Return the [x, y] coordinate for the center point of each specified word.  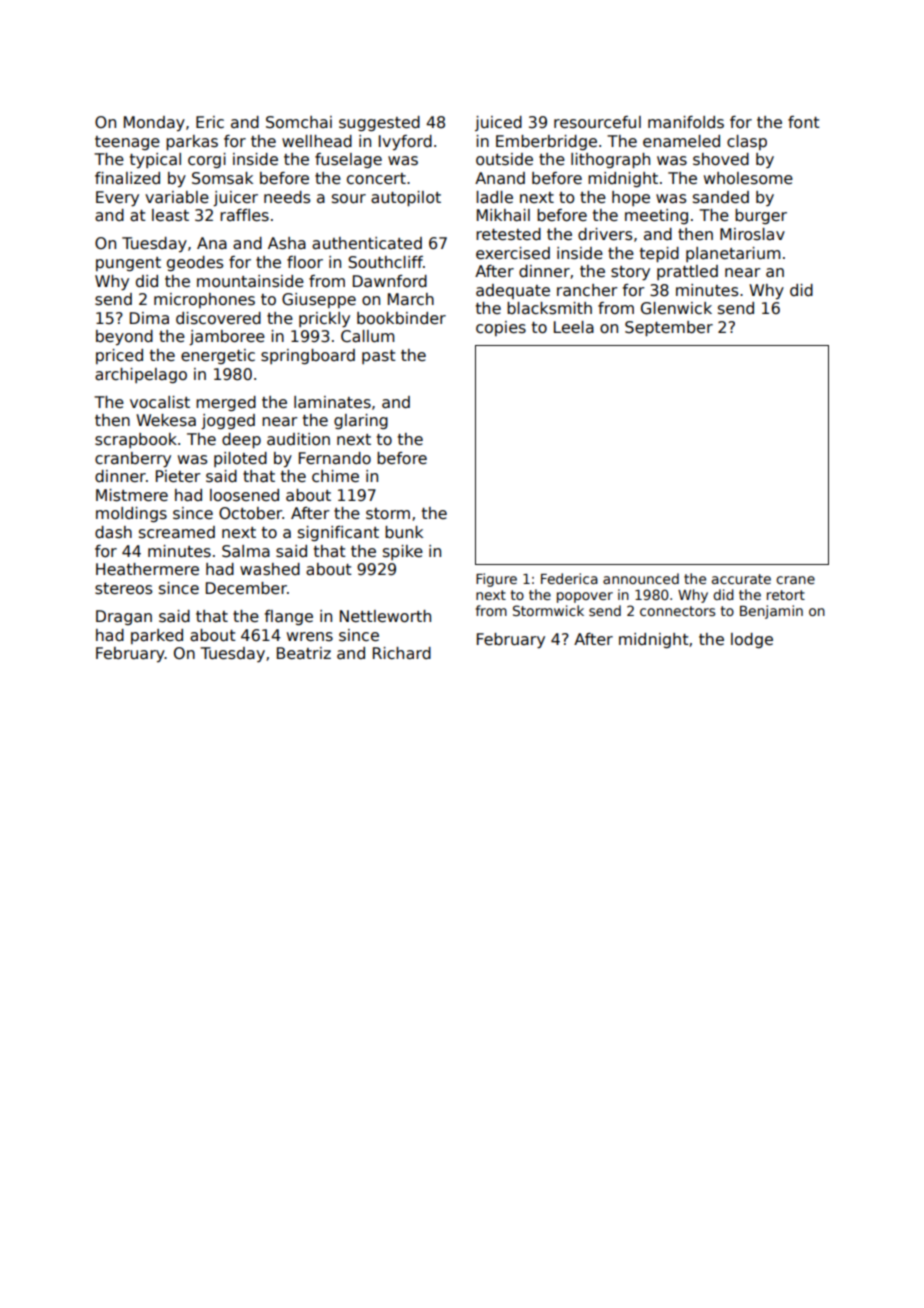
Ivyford [405, 142]
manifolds [686, 122]
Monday [154, 123]
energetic [218, 356]
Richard [402, 653]
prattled [687, 272]
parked [157, 636]
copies [501, 328]
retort [786, 595]
